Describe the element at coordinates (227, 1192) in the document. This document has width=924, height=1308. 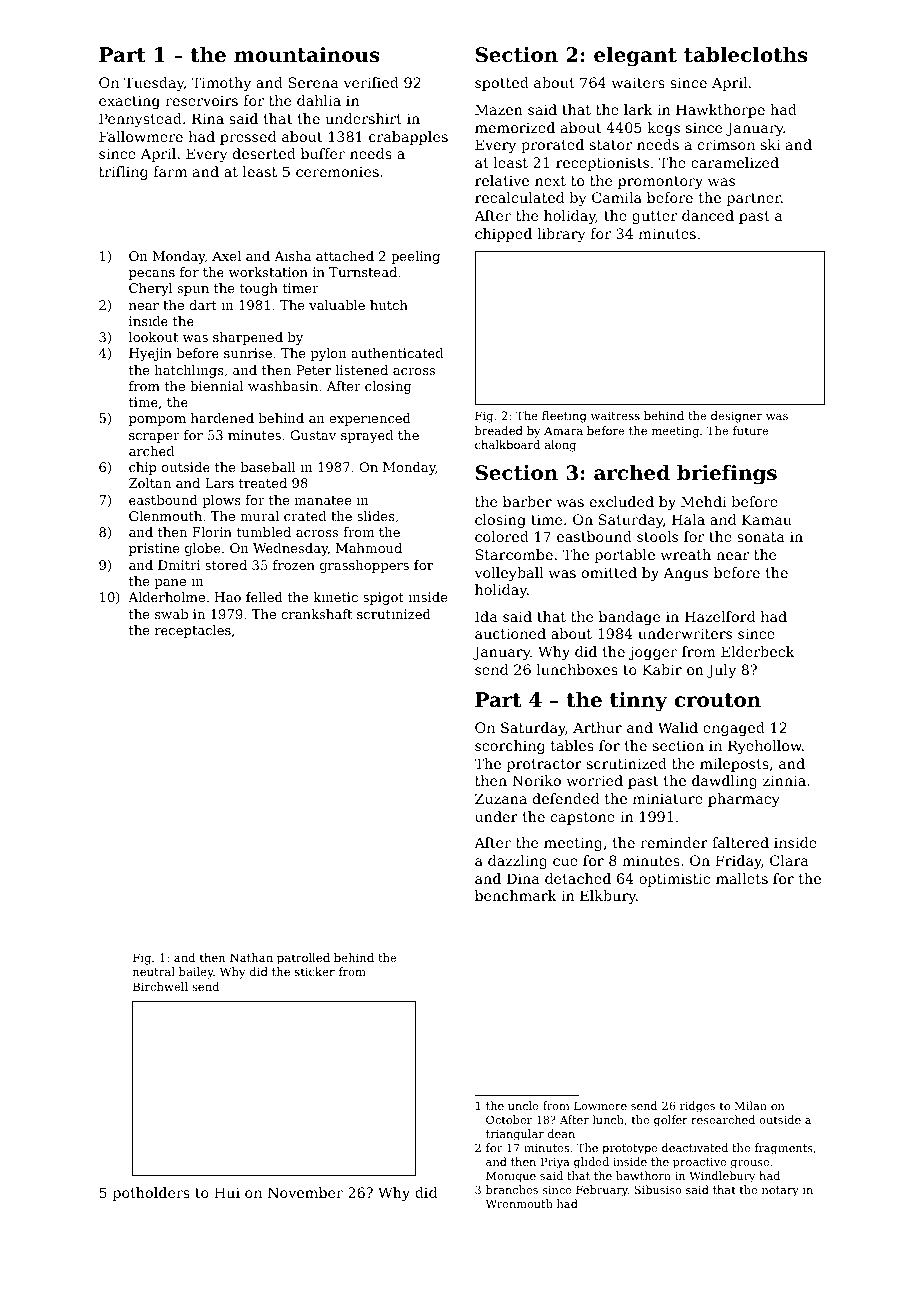
I see `Hui` at that location.
